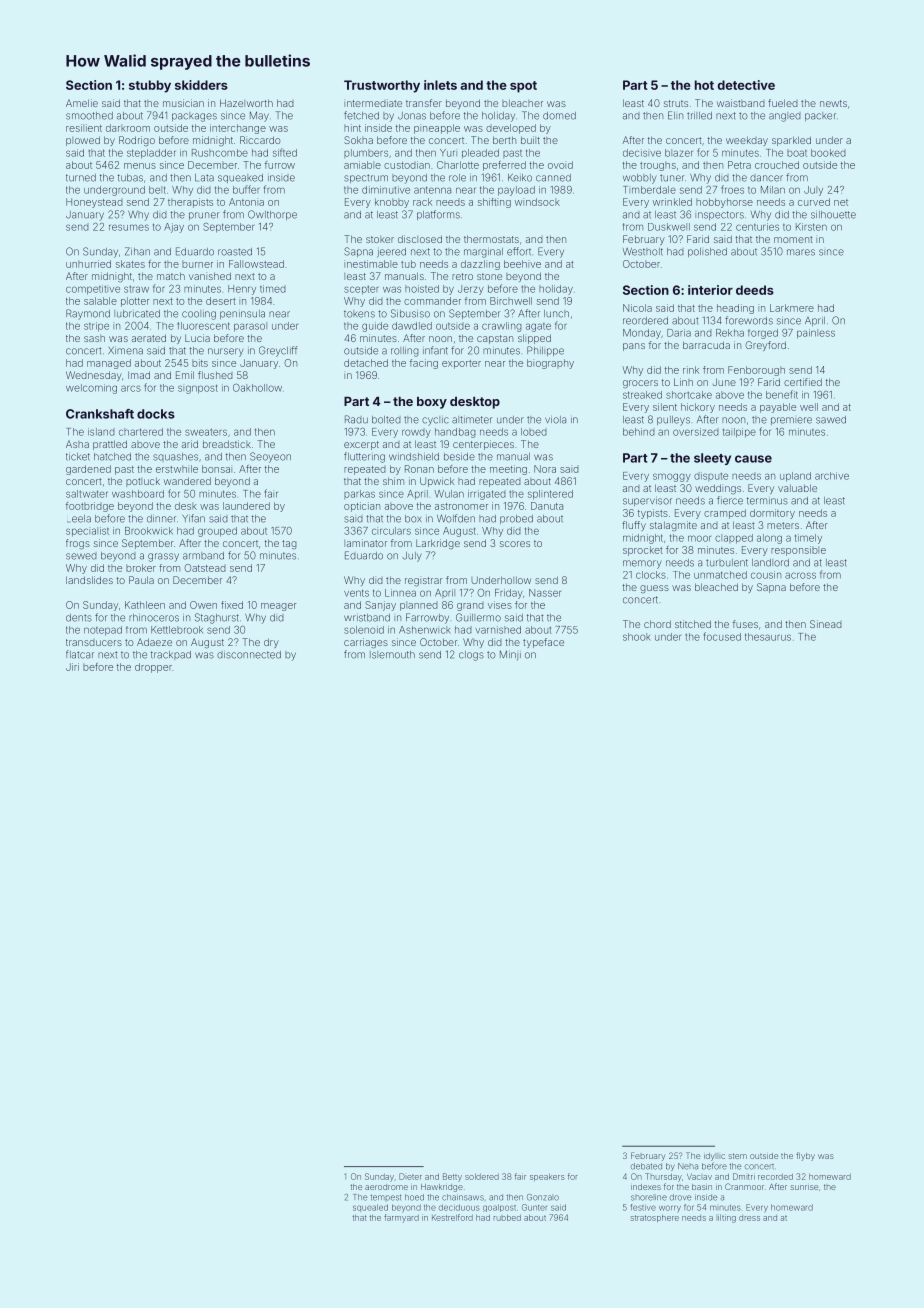  Describe the element at coordinates (480, 154) in the image. I see `pleaded` at that location.
